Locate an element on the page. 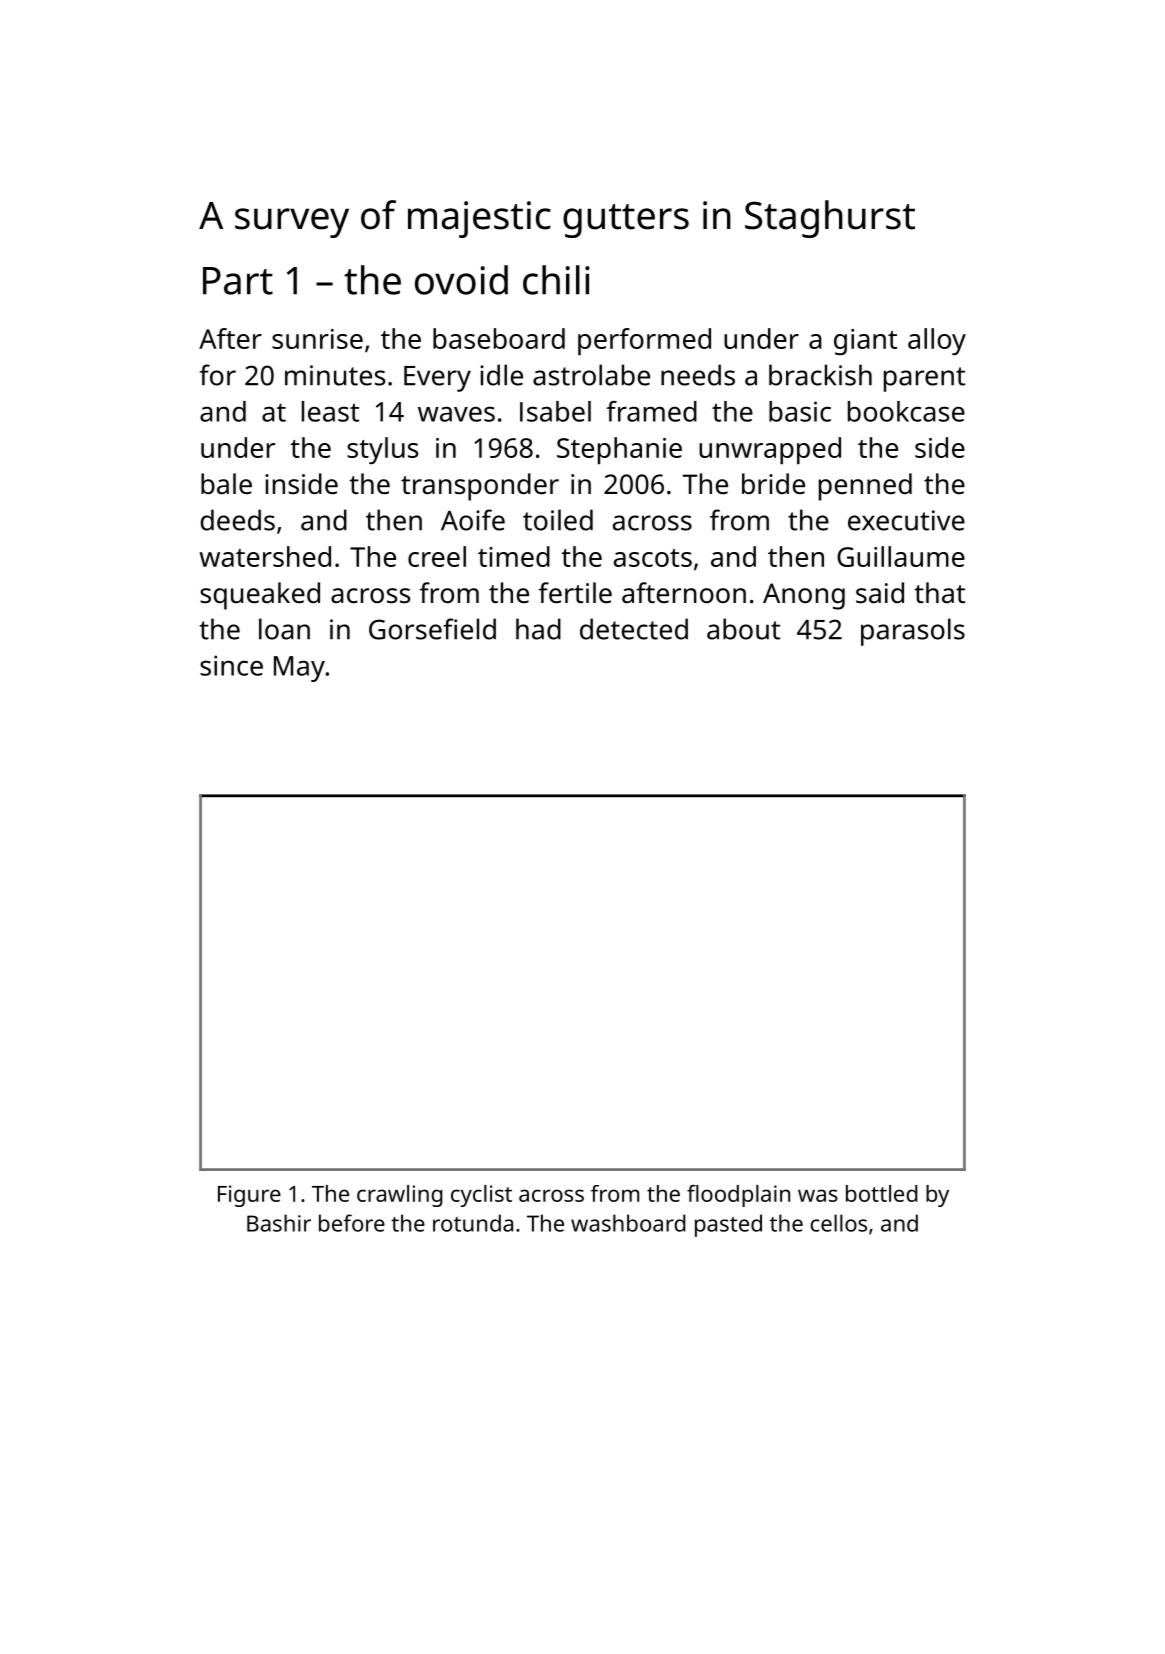  parasols is located at coordinates (913, 632).
